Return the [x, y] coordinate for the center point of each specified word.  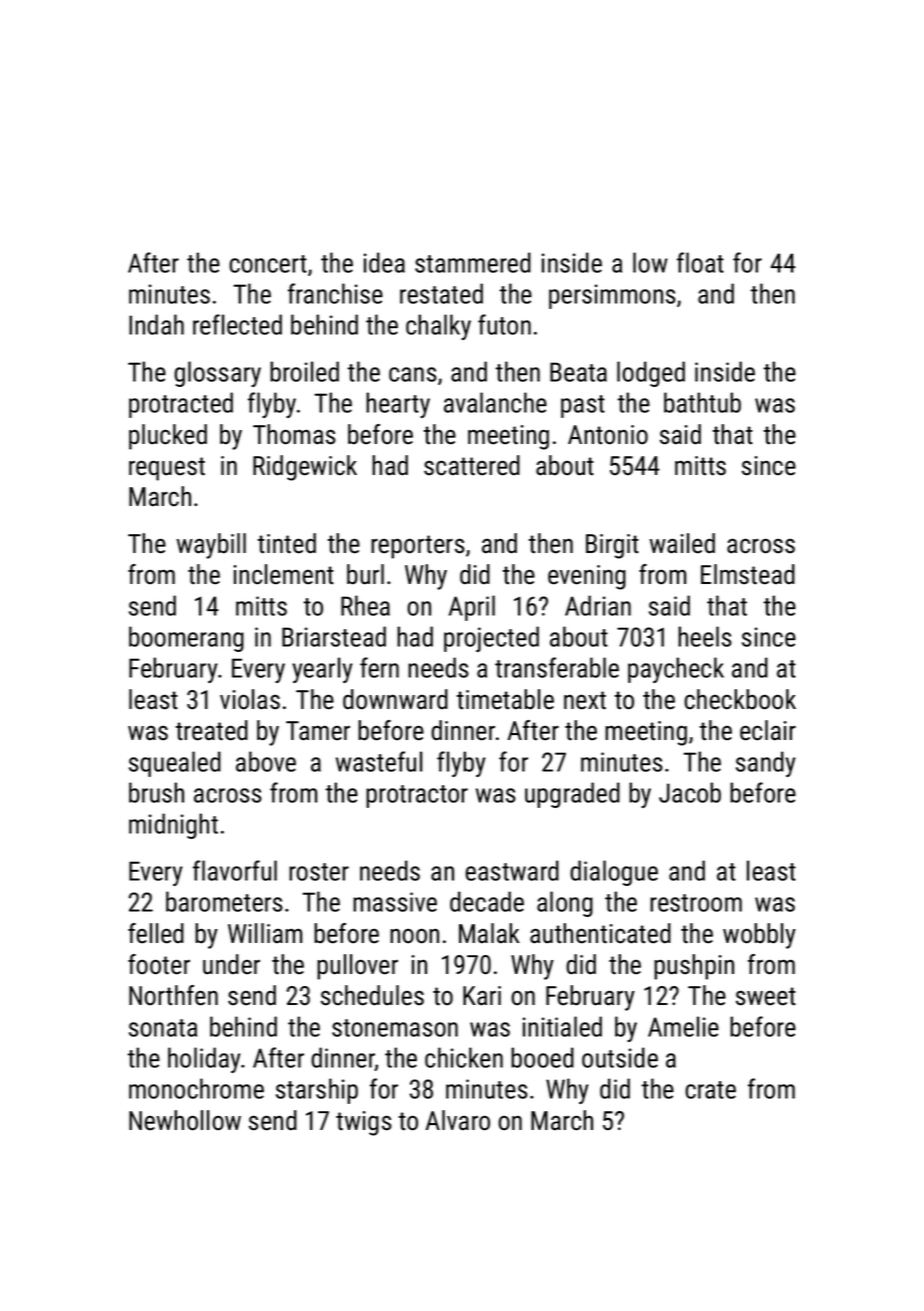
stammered [473, 262]
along [565, 904]
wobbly [759, 936]
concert [268, 264]
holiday [204, 1060]
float [700, 262]
